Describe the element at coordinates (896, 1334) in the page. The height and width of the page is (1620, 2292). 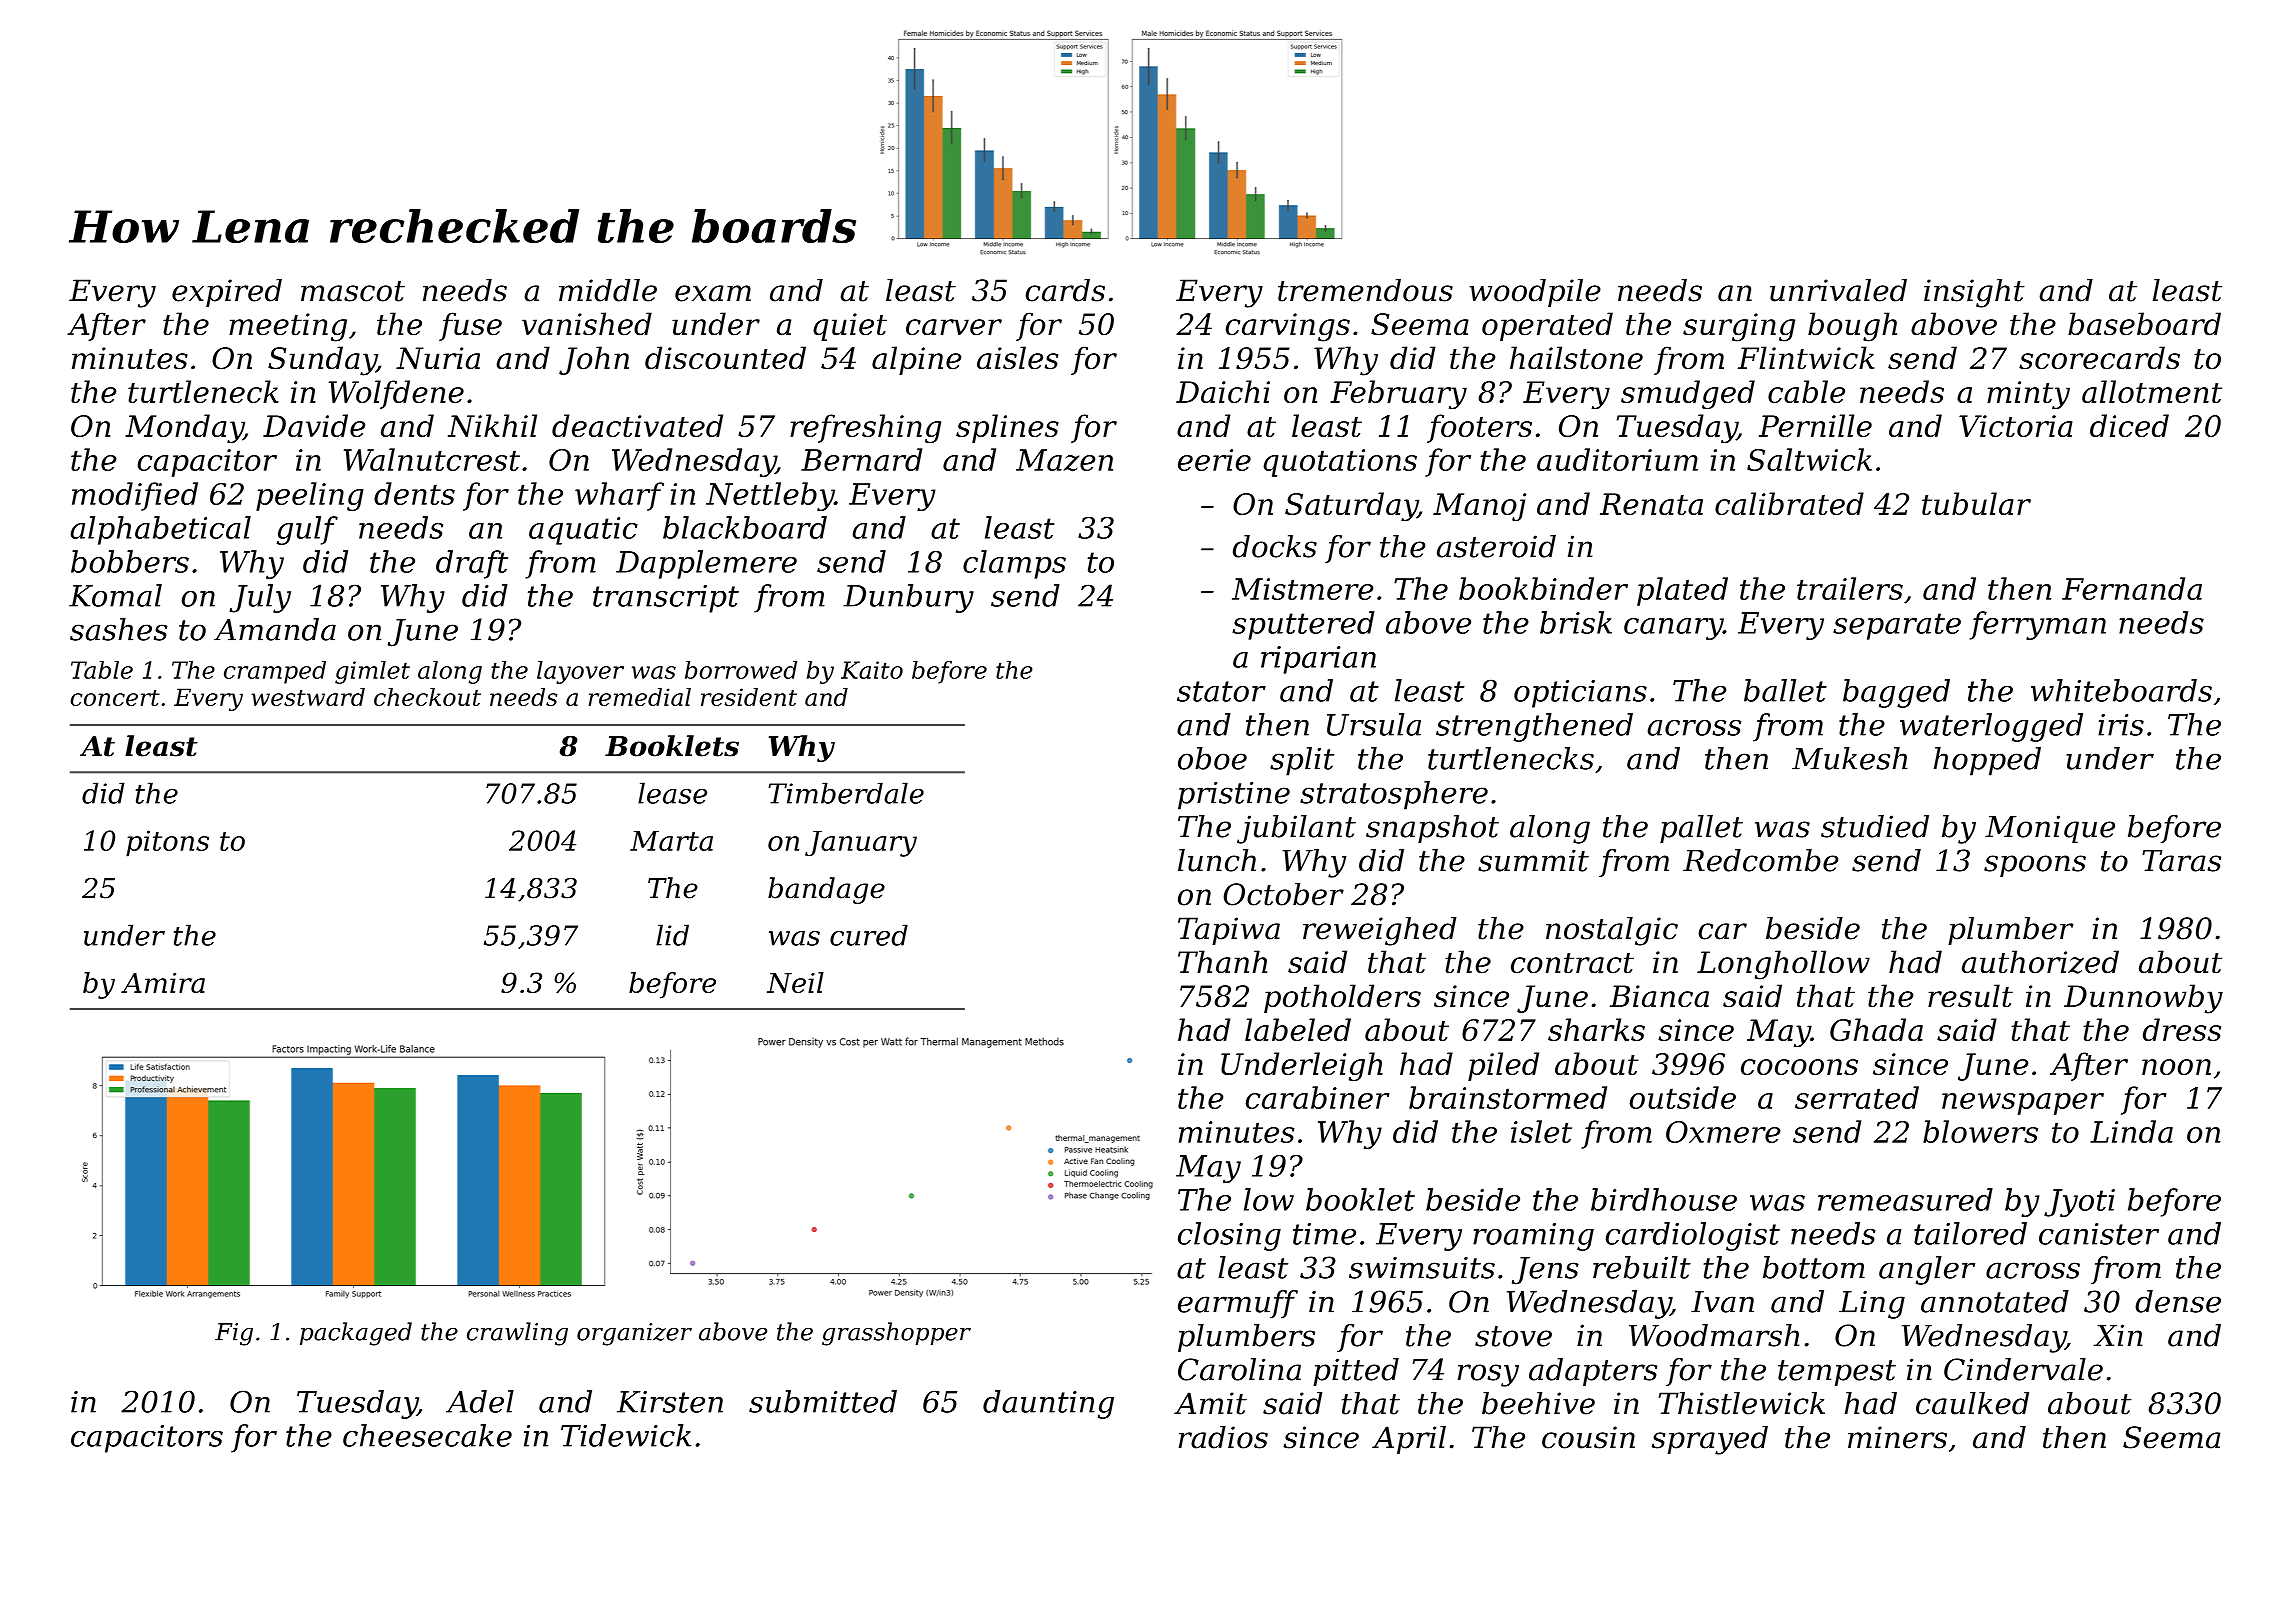
I see `grasshopper` at that location.
